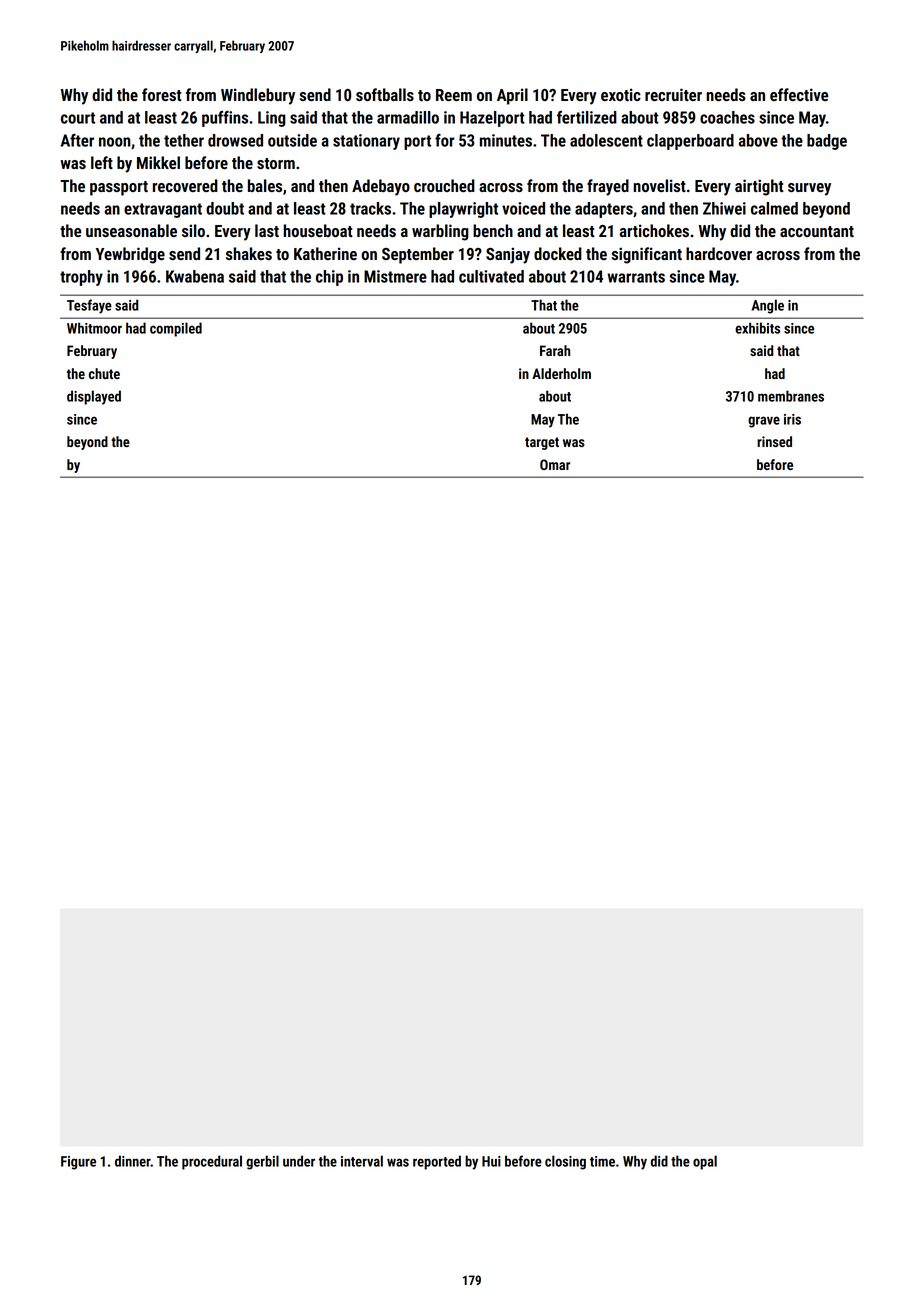 The width and height of the image is (924, 1314). I want to click on Omar, so click(555, 464).
